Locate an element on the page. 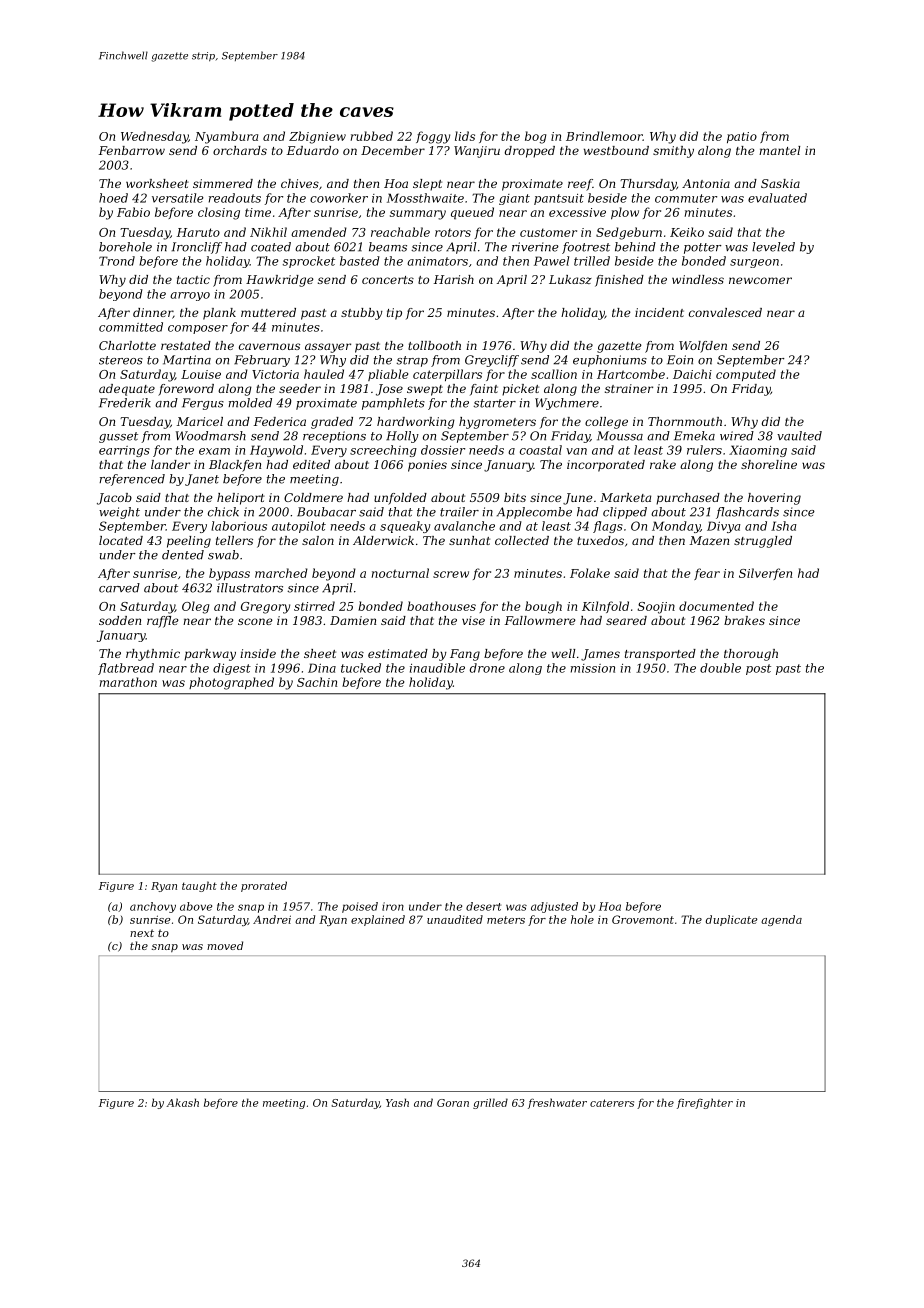 The height and width of the image is (1308, 924). boathouses is located at coordinates (441, 606).
